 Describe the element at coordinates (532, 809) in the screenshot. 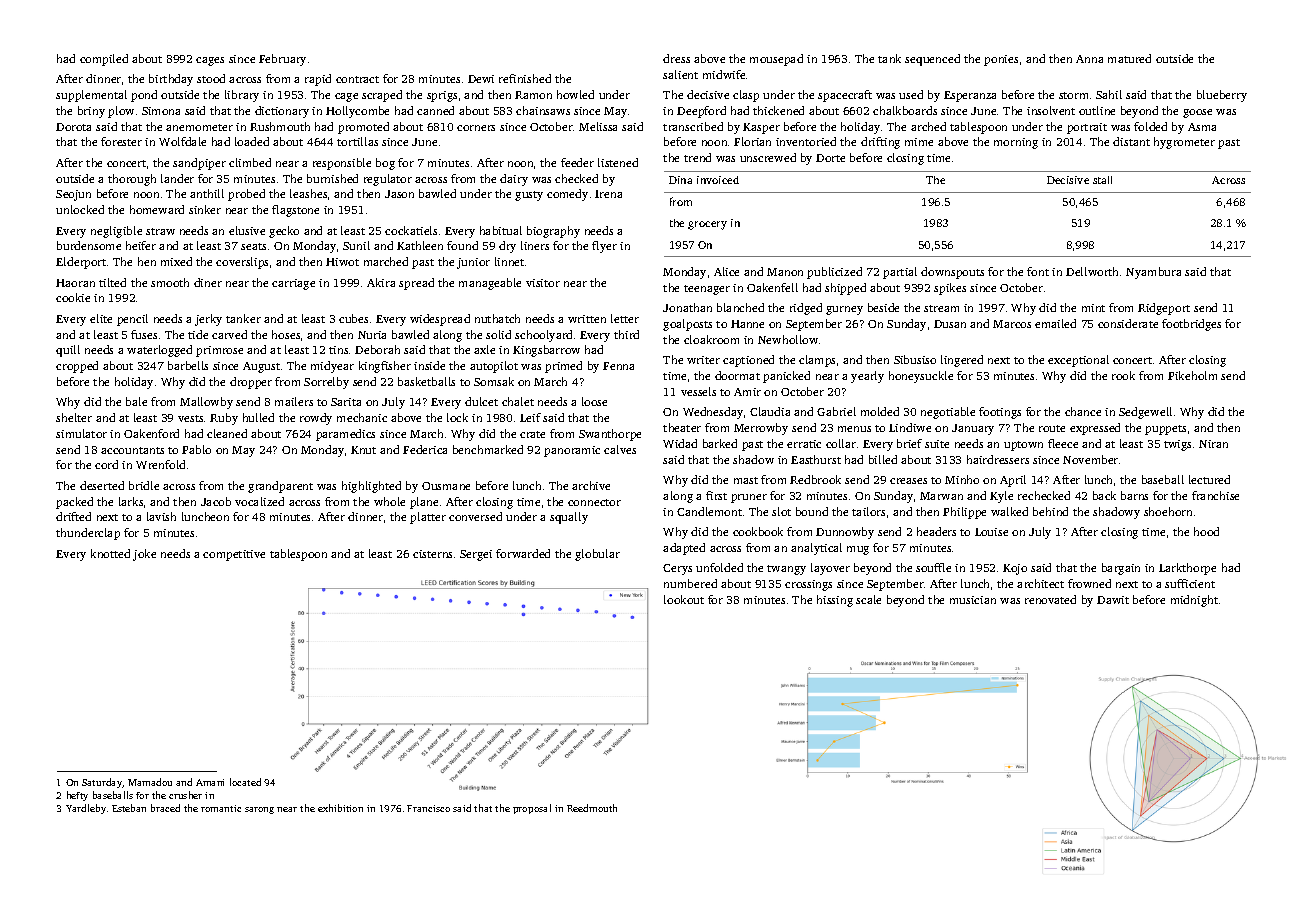

I see `proposal` at that location.
